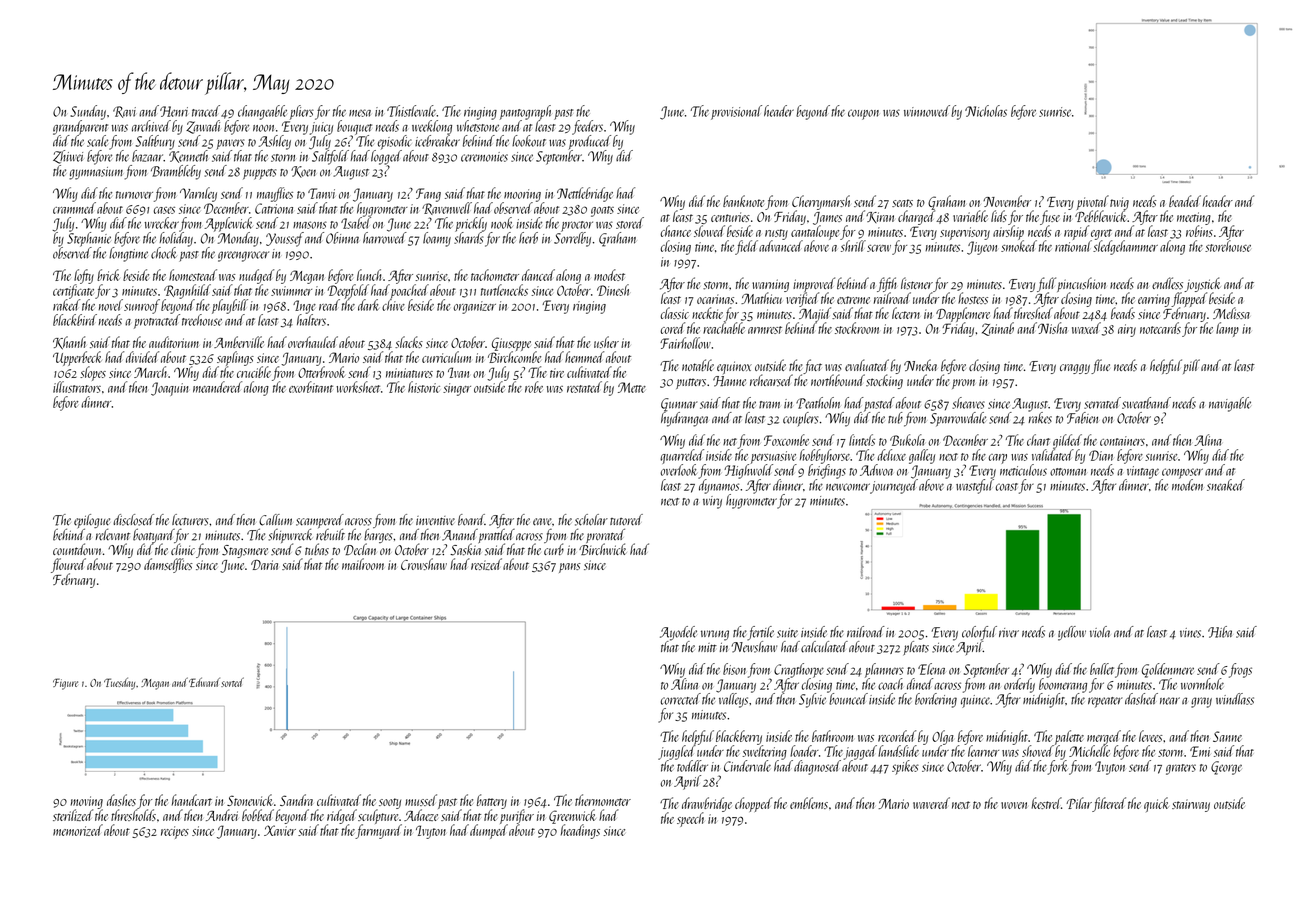 The height and width of the image is (924, 1308). Describe the element at coordinates (363, 564) in the image. I see `mailroom` at that location.
